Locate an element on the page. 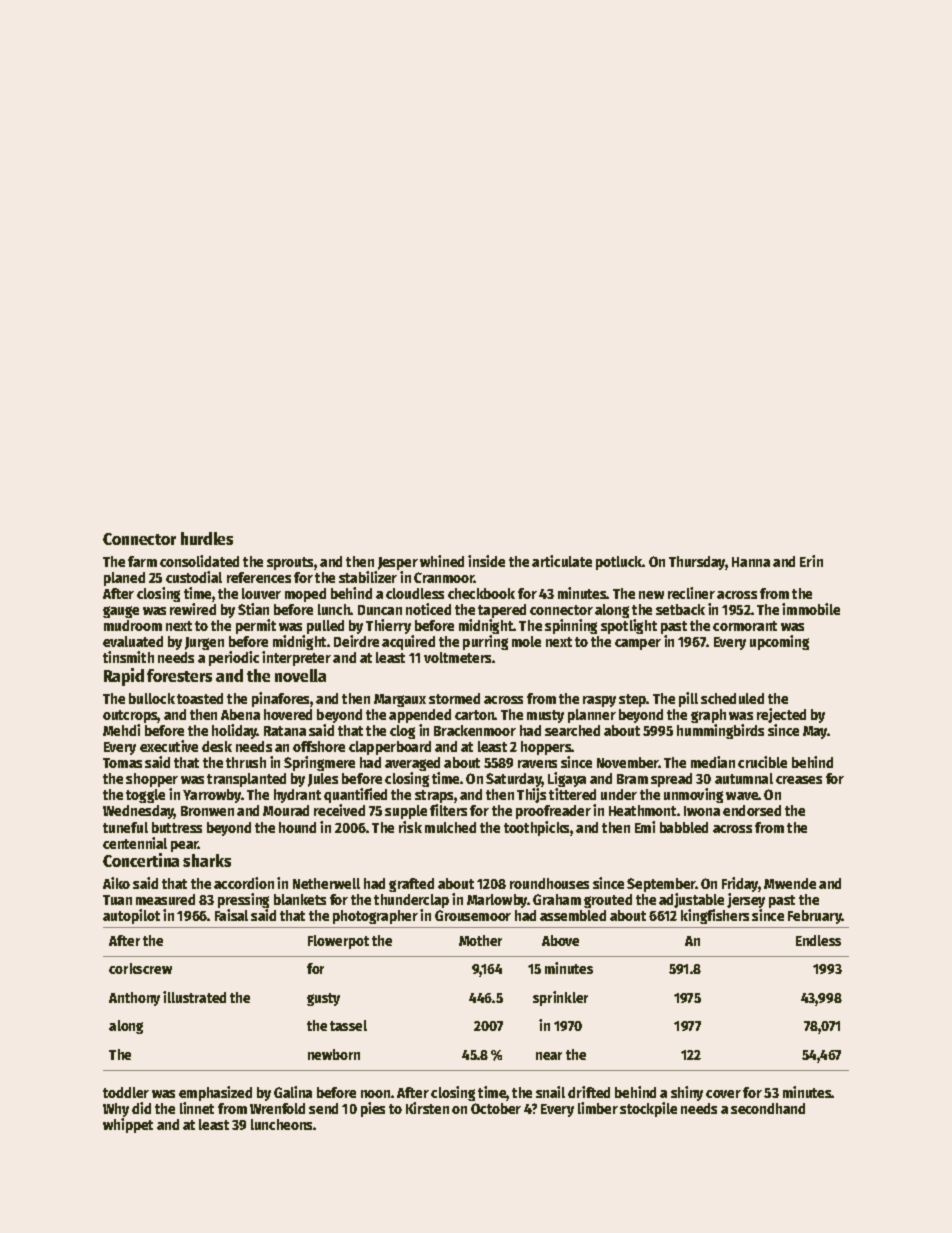  toothpicks is located at coordinates (537, 828).
